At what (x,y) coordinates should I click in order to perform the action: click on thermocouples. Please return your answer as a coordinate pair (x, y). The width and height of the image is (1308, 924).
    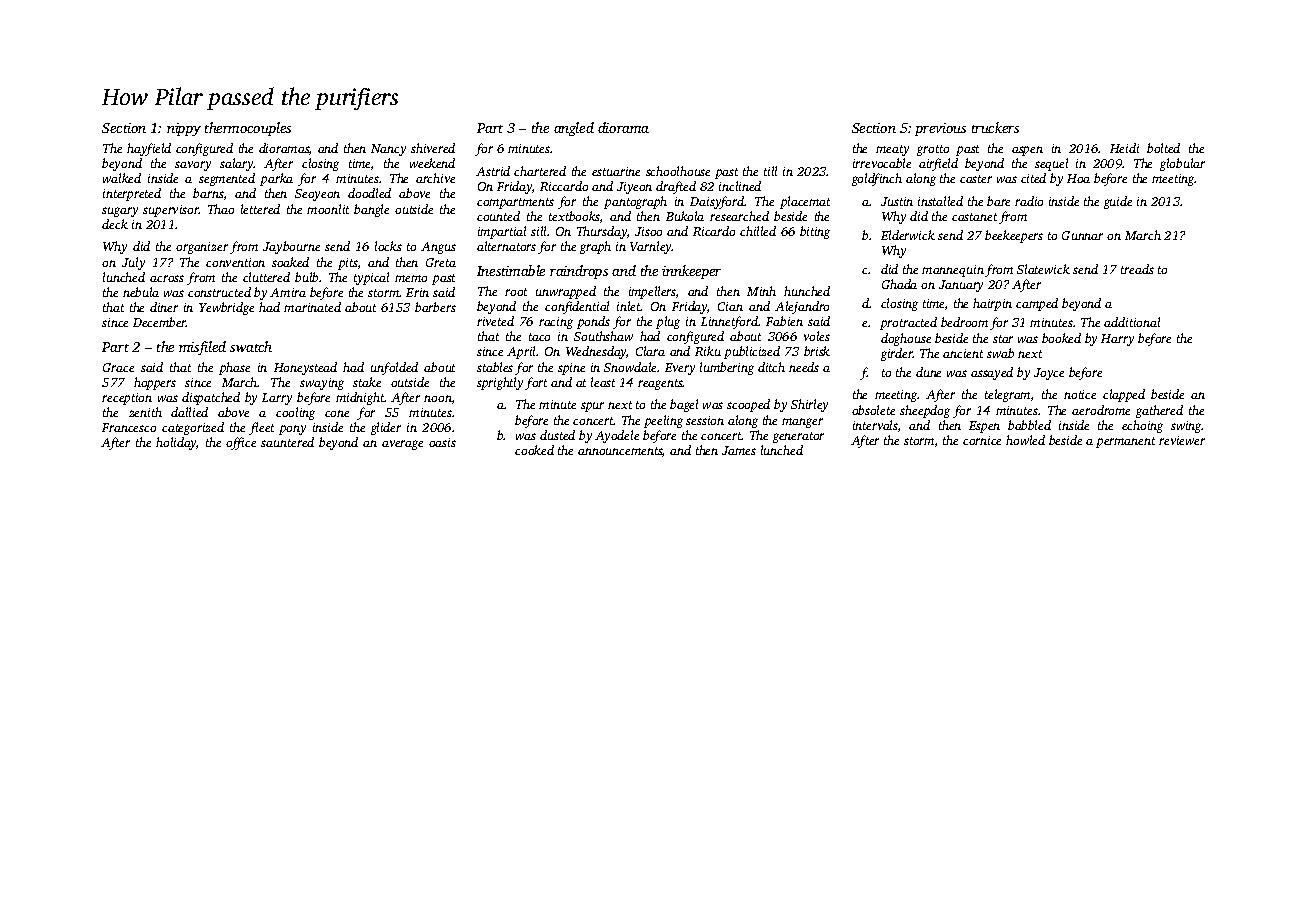
    Looking at the image, I should click on (248, 129).
